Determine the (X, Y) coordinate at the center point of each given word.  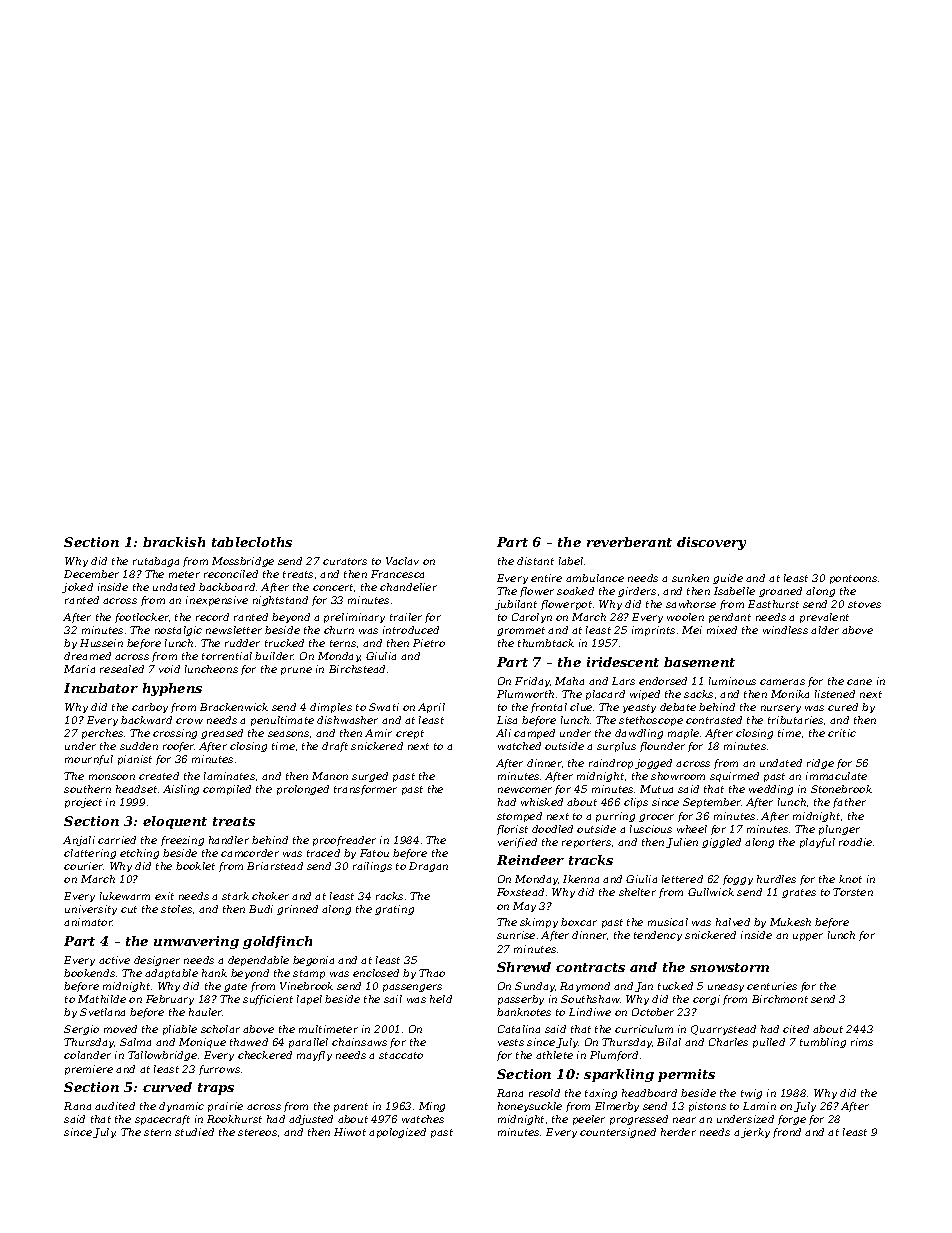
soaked (575, 591)
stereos (257, 1132)
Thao (432, 973)
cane (859, 682)
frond (787, 1133)
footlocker (142, 618)
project (83, 803)
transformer (365, 790)
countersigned (618, 1133)
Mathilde (102, 999)
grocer (656, 818)
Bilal (669, 1042)
